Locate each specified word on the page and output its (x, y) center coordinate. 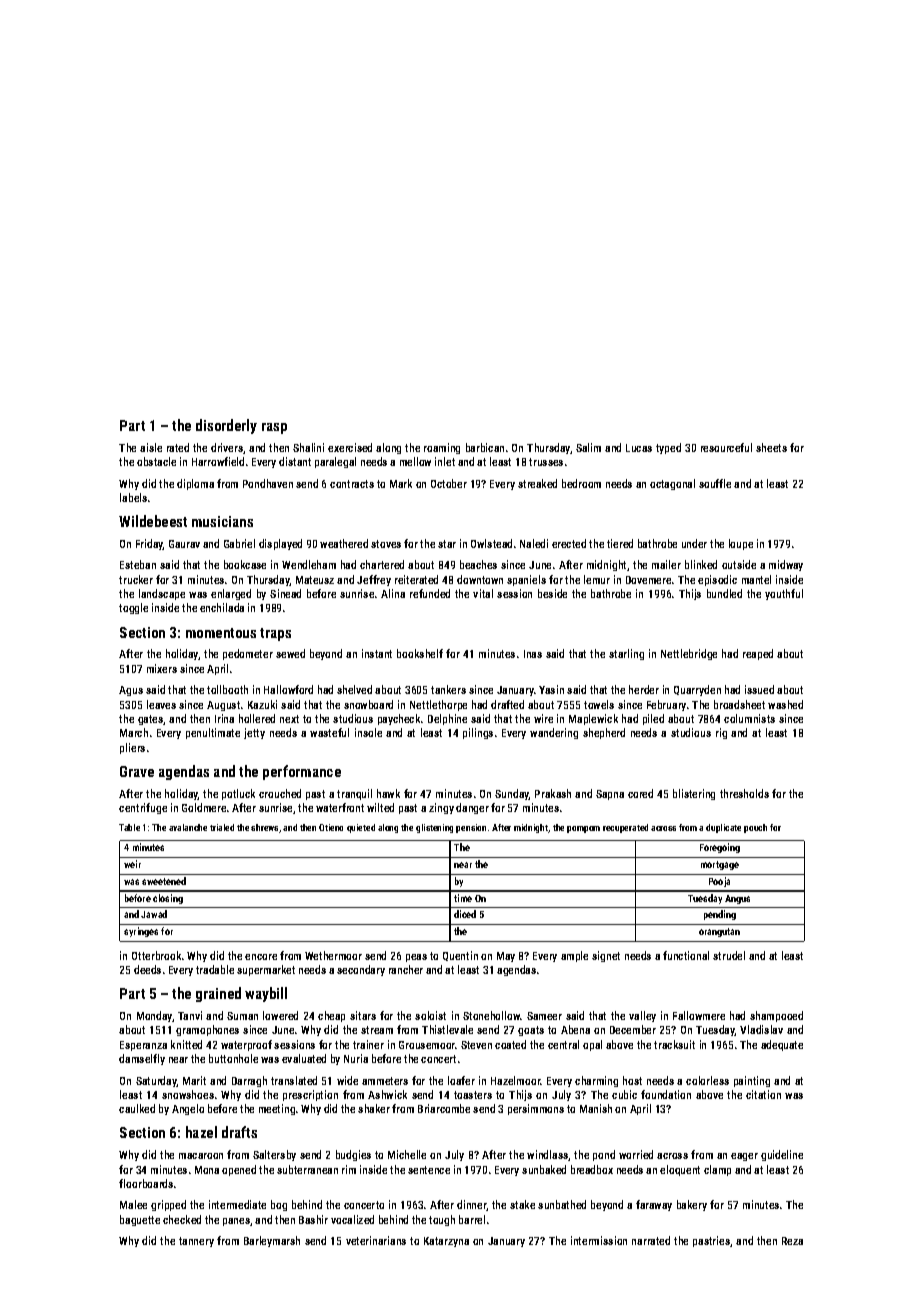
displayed (280, 544)
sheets (771, 447)
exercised (350, 447)
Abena (575, 1029)
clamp (717, 1170)
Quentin (460, 956)
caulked (137, 1108)
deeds (147, 969)
